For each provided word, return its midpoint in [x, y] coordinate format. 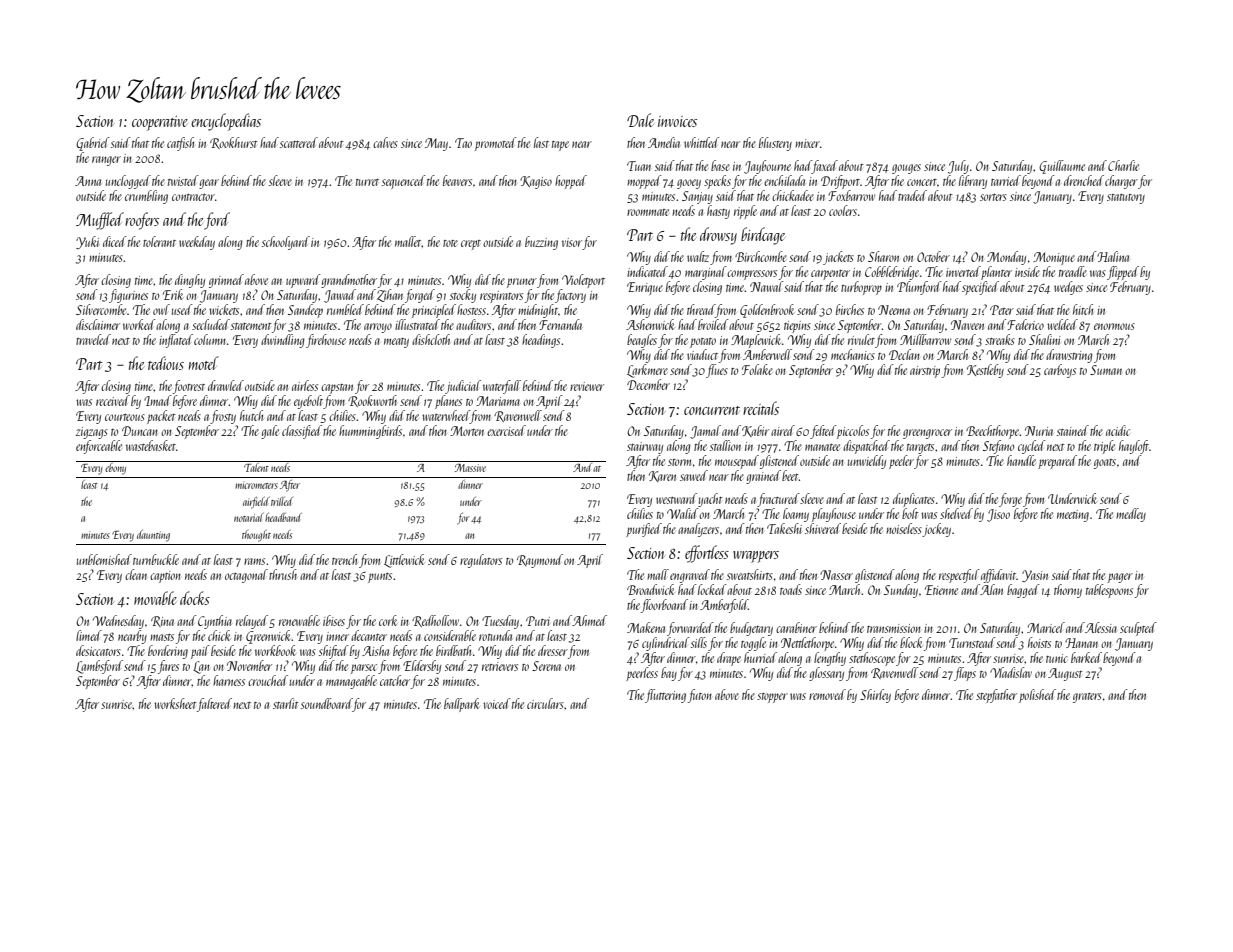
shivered [823, 528]
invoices [677, 121]
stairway [645, 448]
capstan [337, 389]
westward [676, 498]
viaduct [702, 354]
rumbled [345, 309]
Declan [904, 354]
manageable [351, 682]
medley [1131, 515]
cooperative [160, 123]
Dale [640, 120]
